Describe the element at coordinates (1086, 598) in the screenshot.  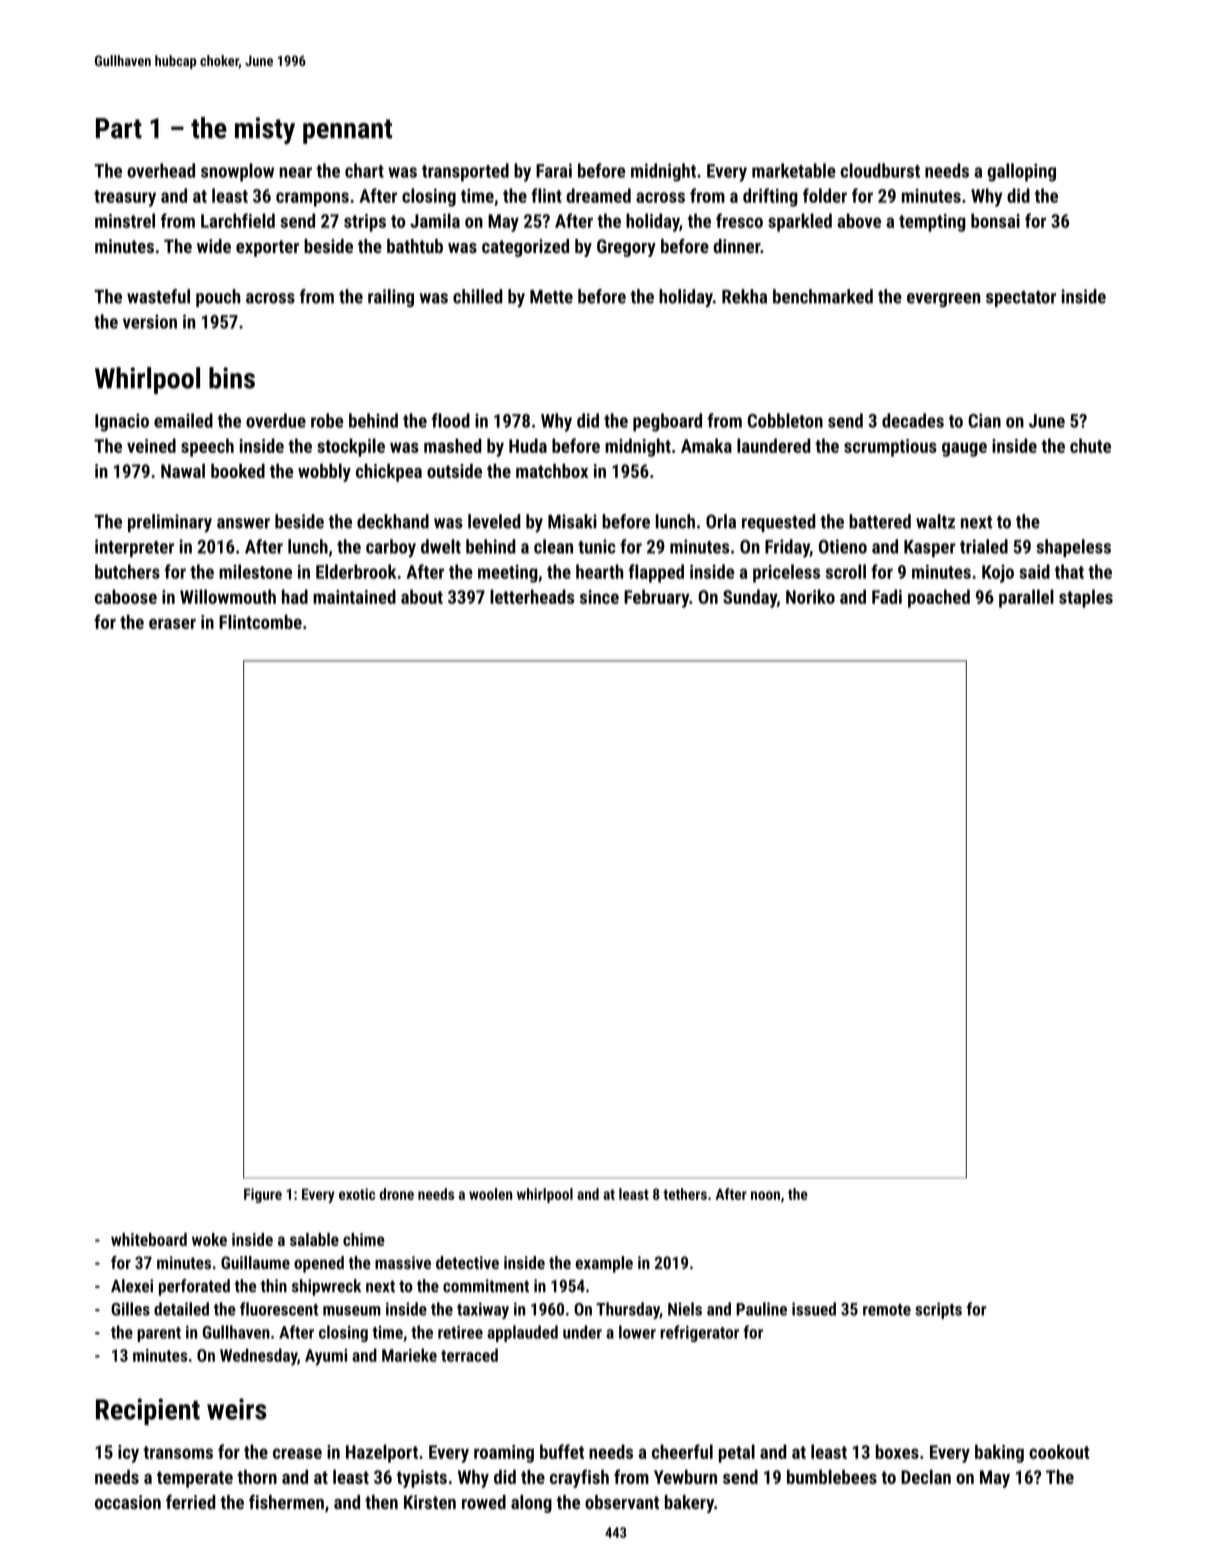
I see `staples` at that location.
